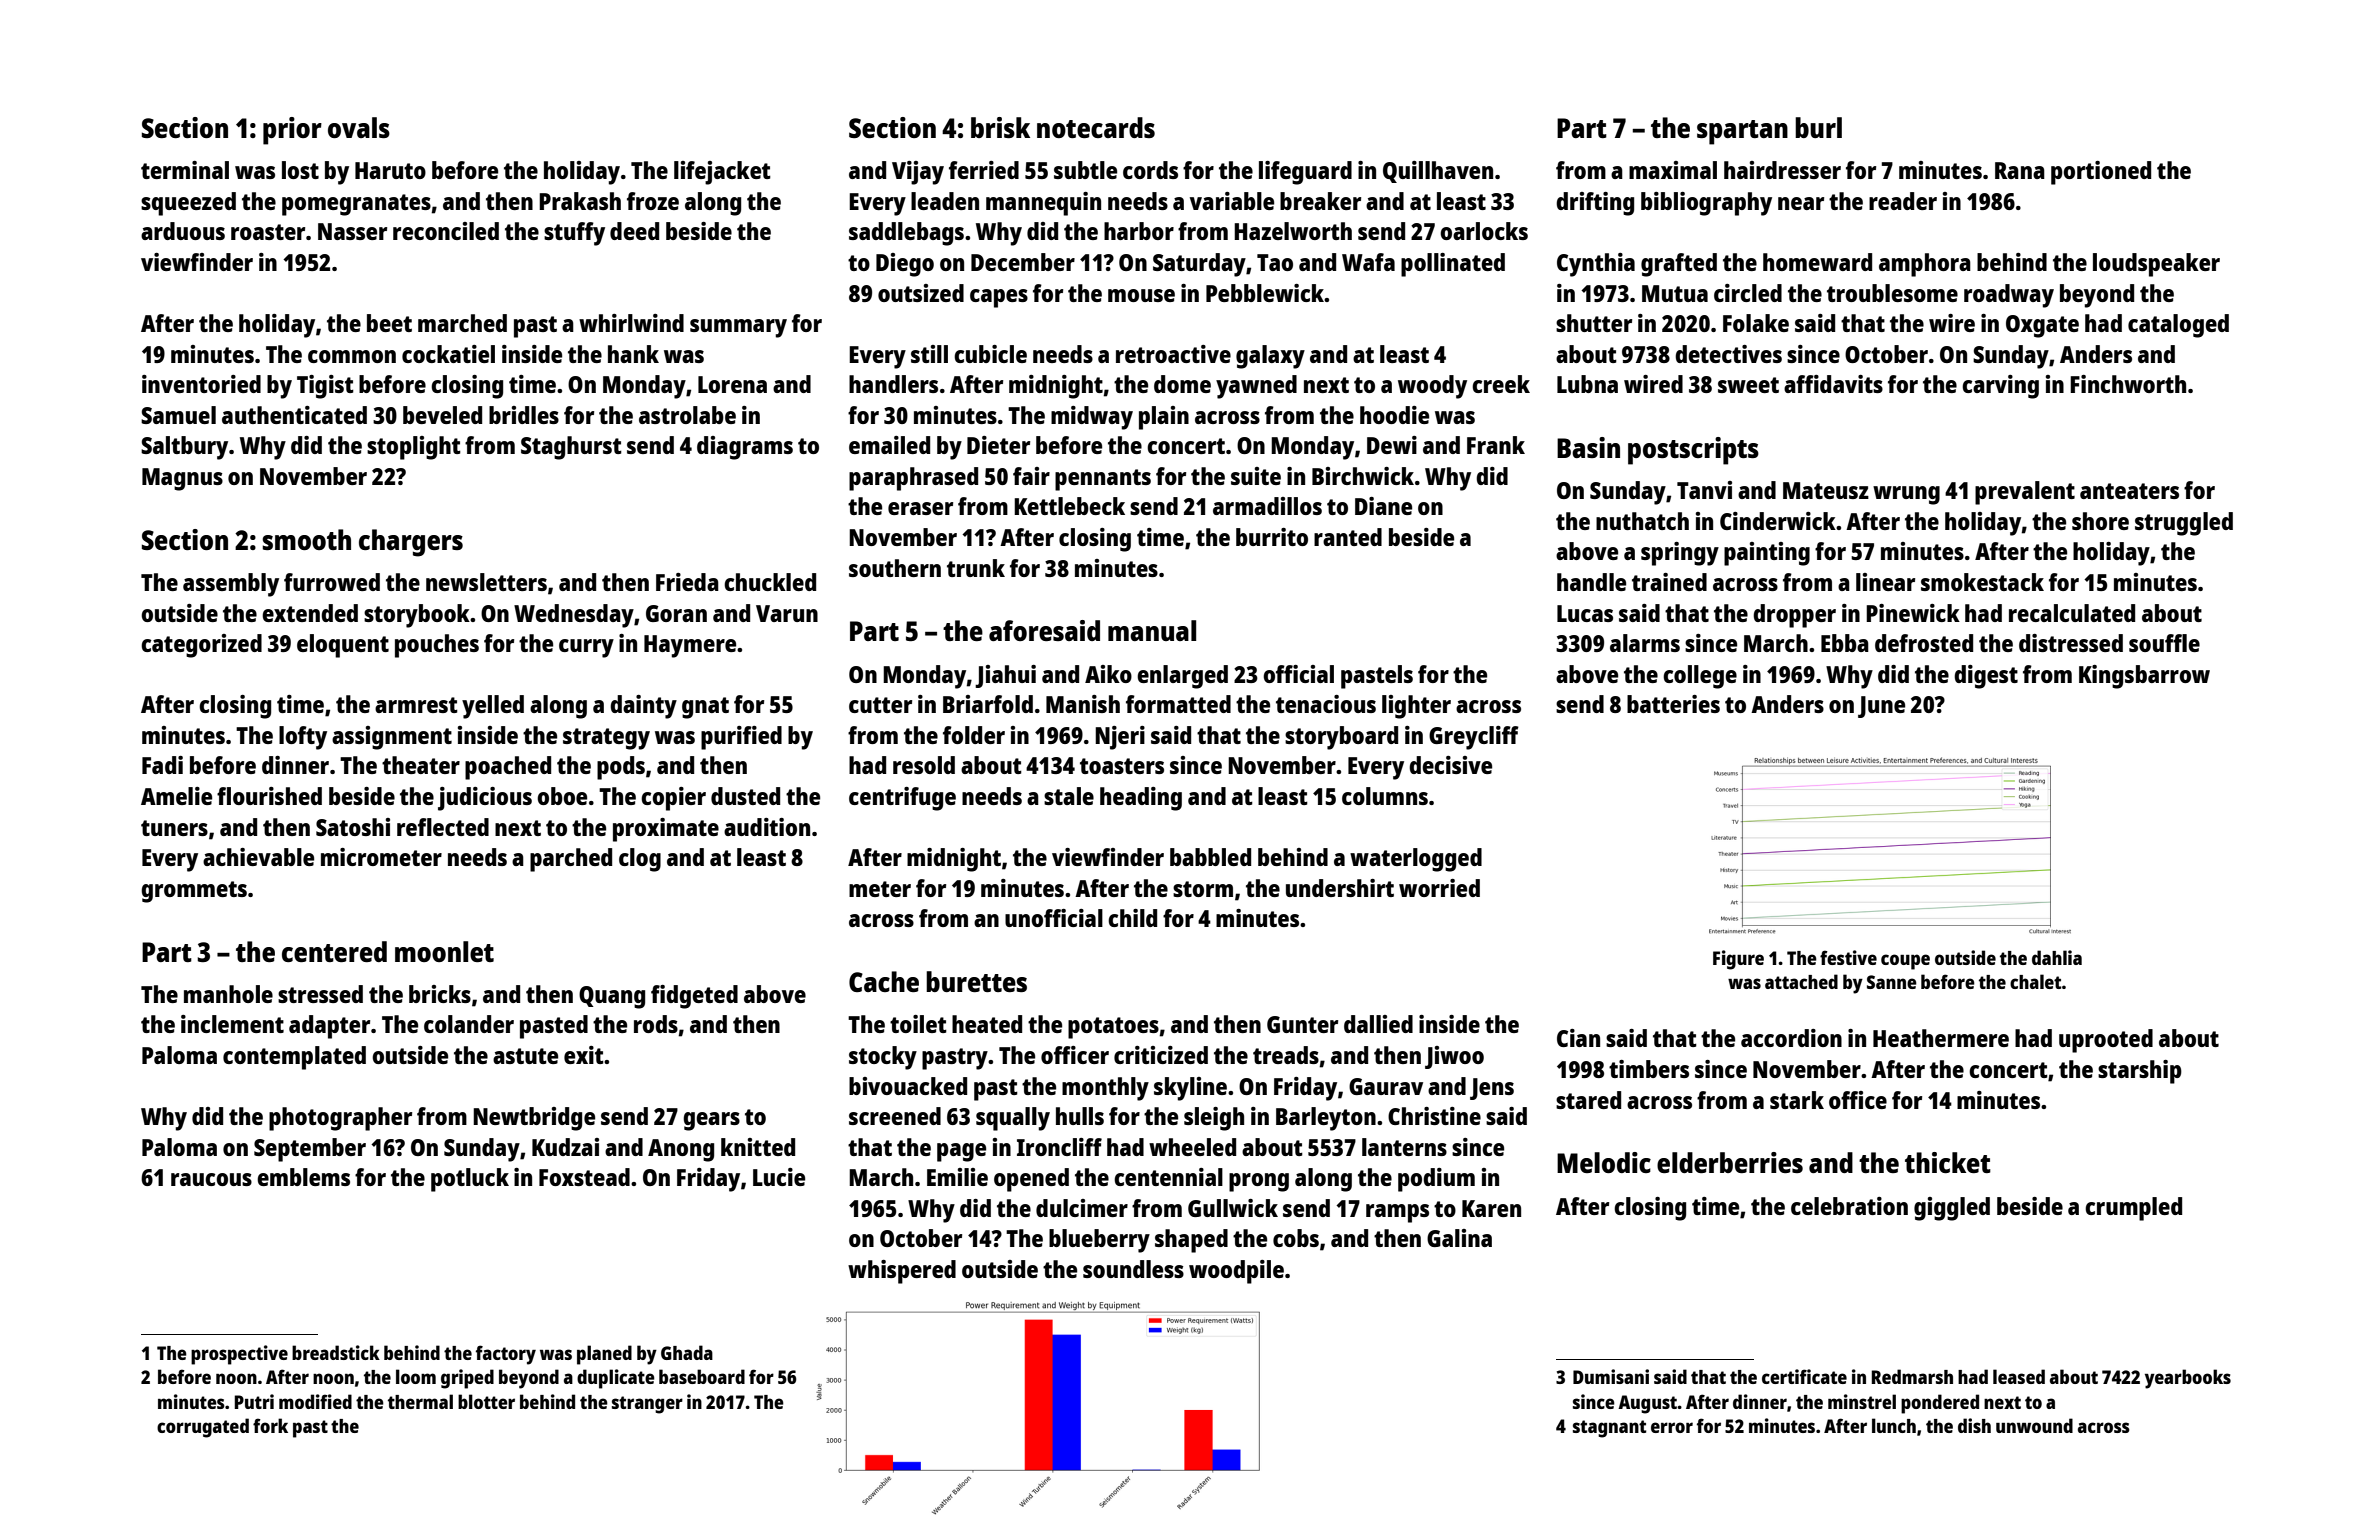 Image resolution: width=2380 pixels, height=1540 pixels. Describe the element at coordinates (420, 1401) in the screenshot. I see `thermal` at that location.
